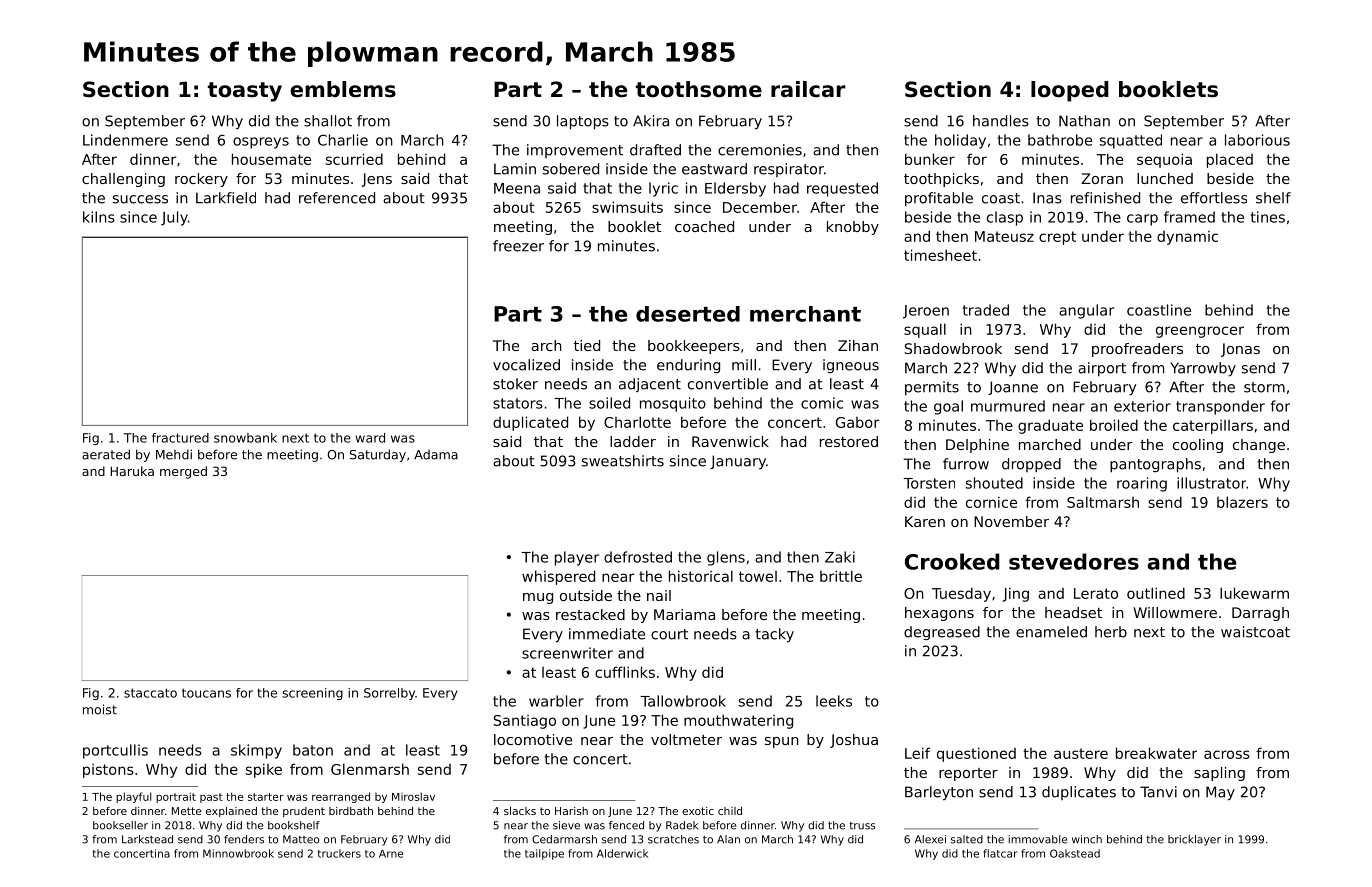 The width and height of the document is (1372, 887). I want to click on Alan, so click(728, 839).
